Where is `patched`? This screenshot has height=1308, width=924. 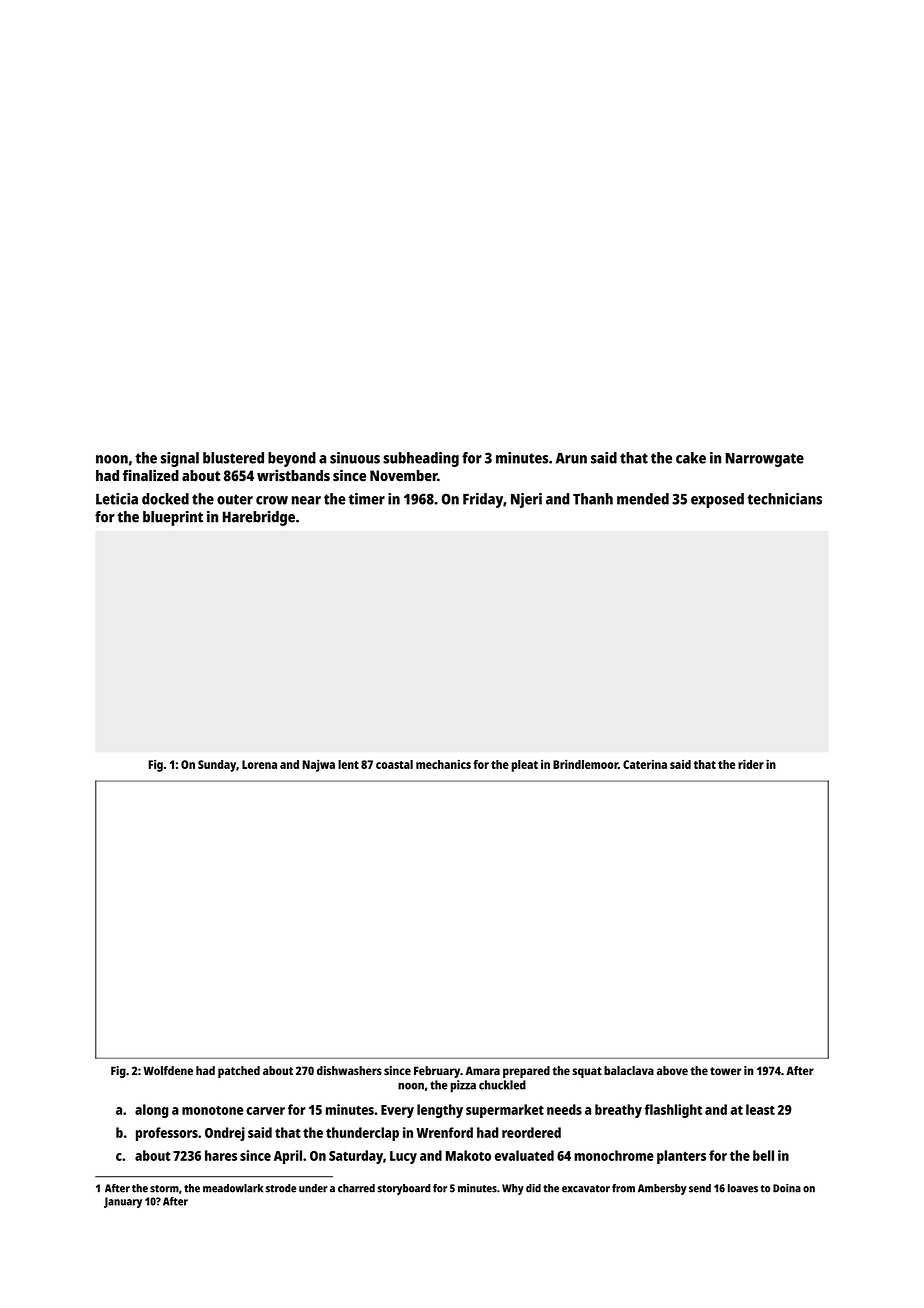
patched is located at coordinates (239, 1072).
